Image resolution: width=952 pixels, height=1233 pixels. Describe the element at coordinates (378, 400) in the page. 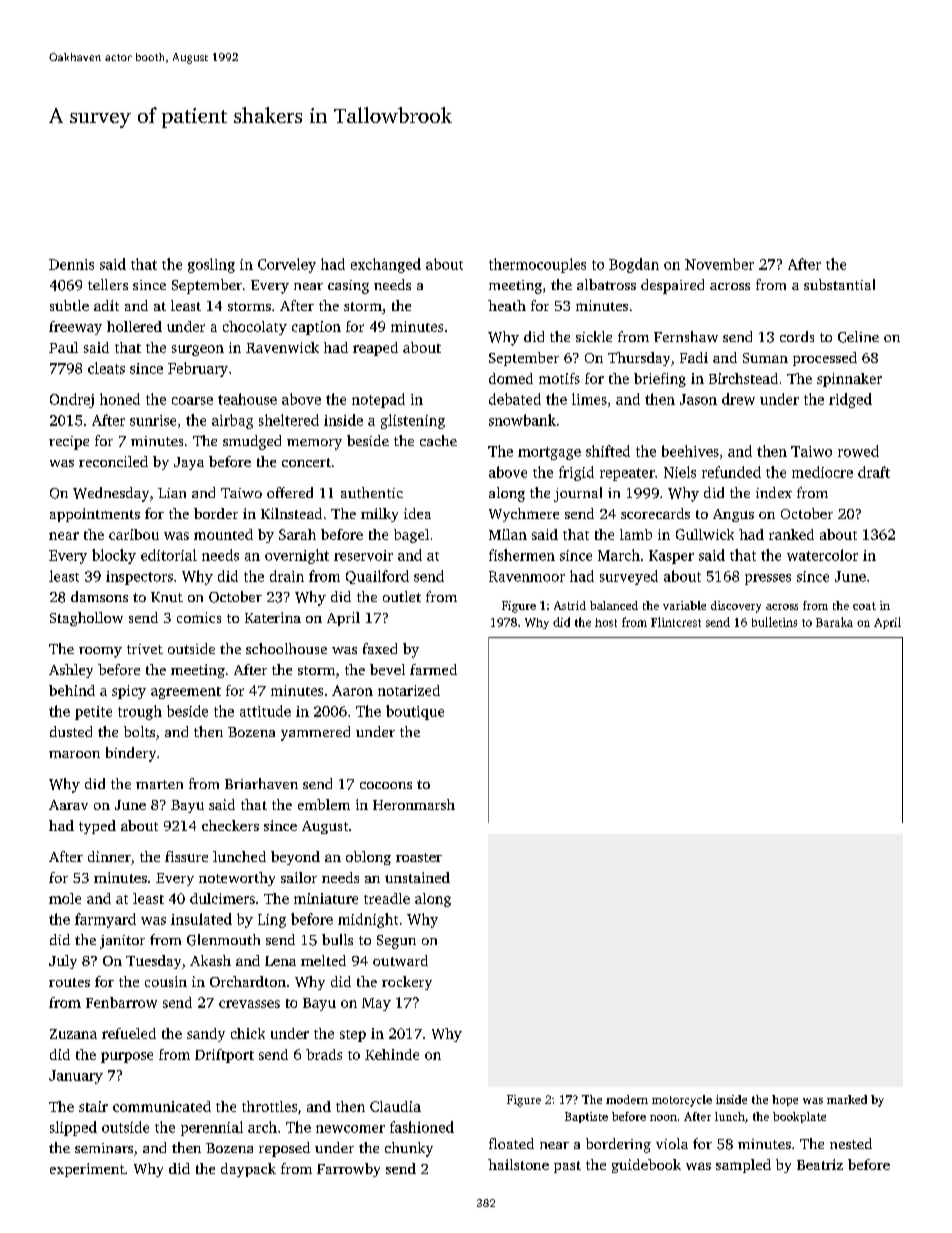

I see `notepad` at that location.
